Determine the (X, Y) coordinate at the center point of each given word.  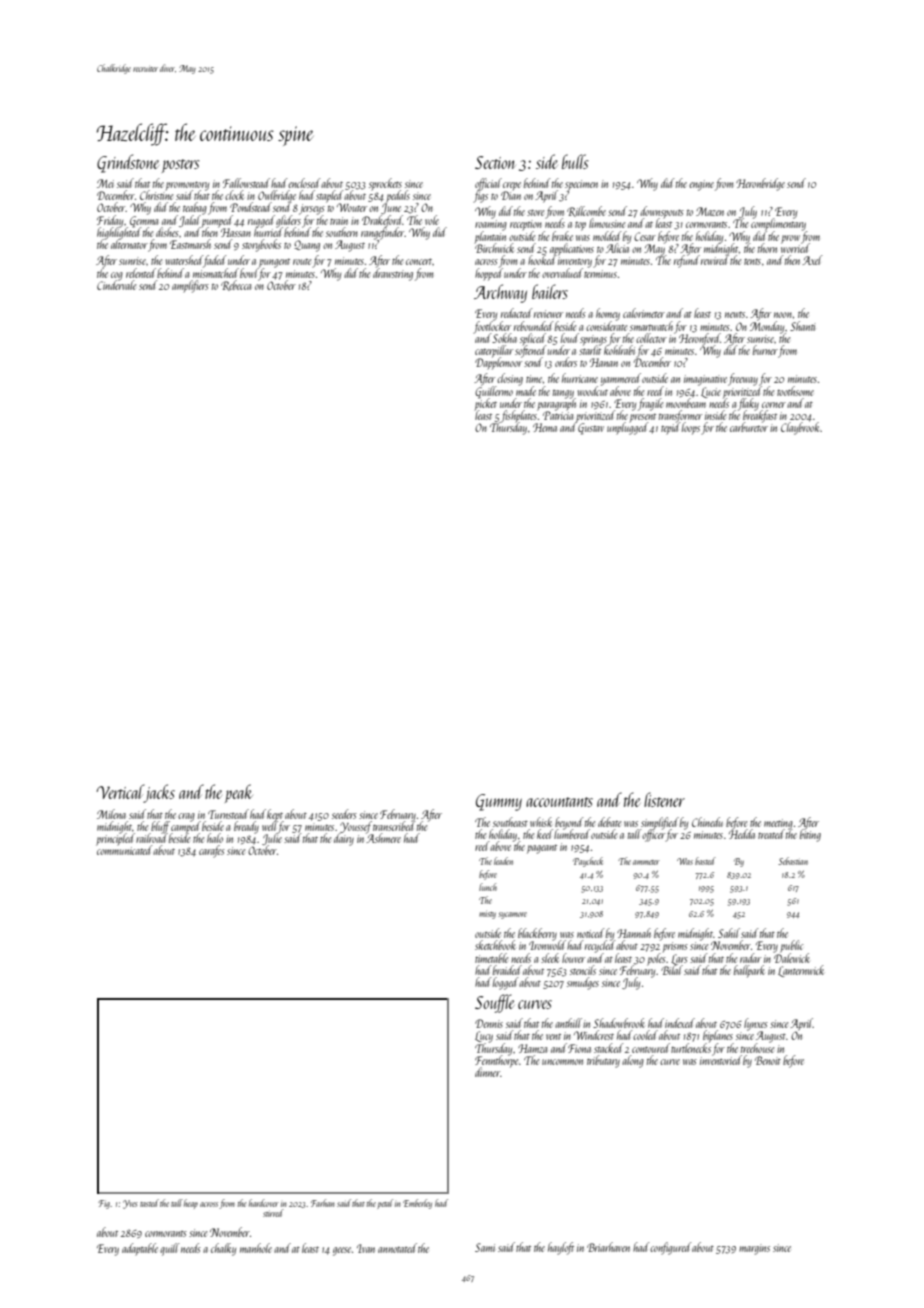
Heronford (700, 339)
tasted (149, 1203)
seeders (344, 814)
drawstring (393, 274)
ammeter (646, 862)
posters (181, 166)
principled (115, 839)
